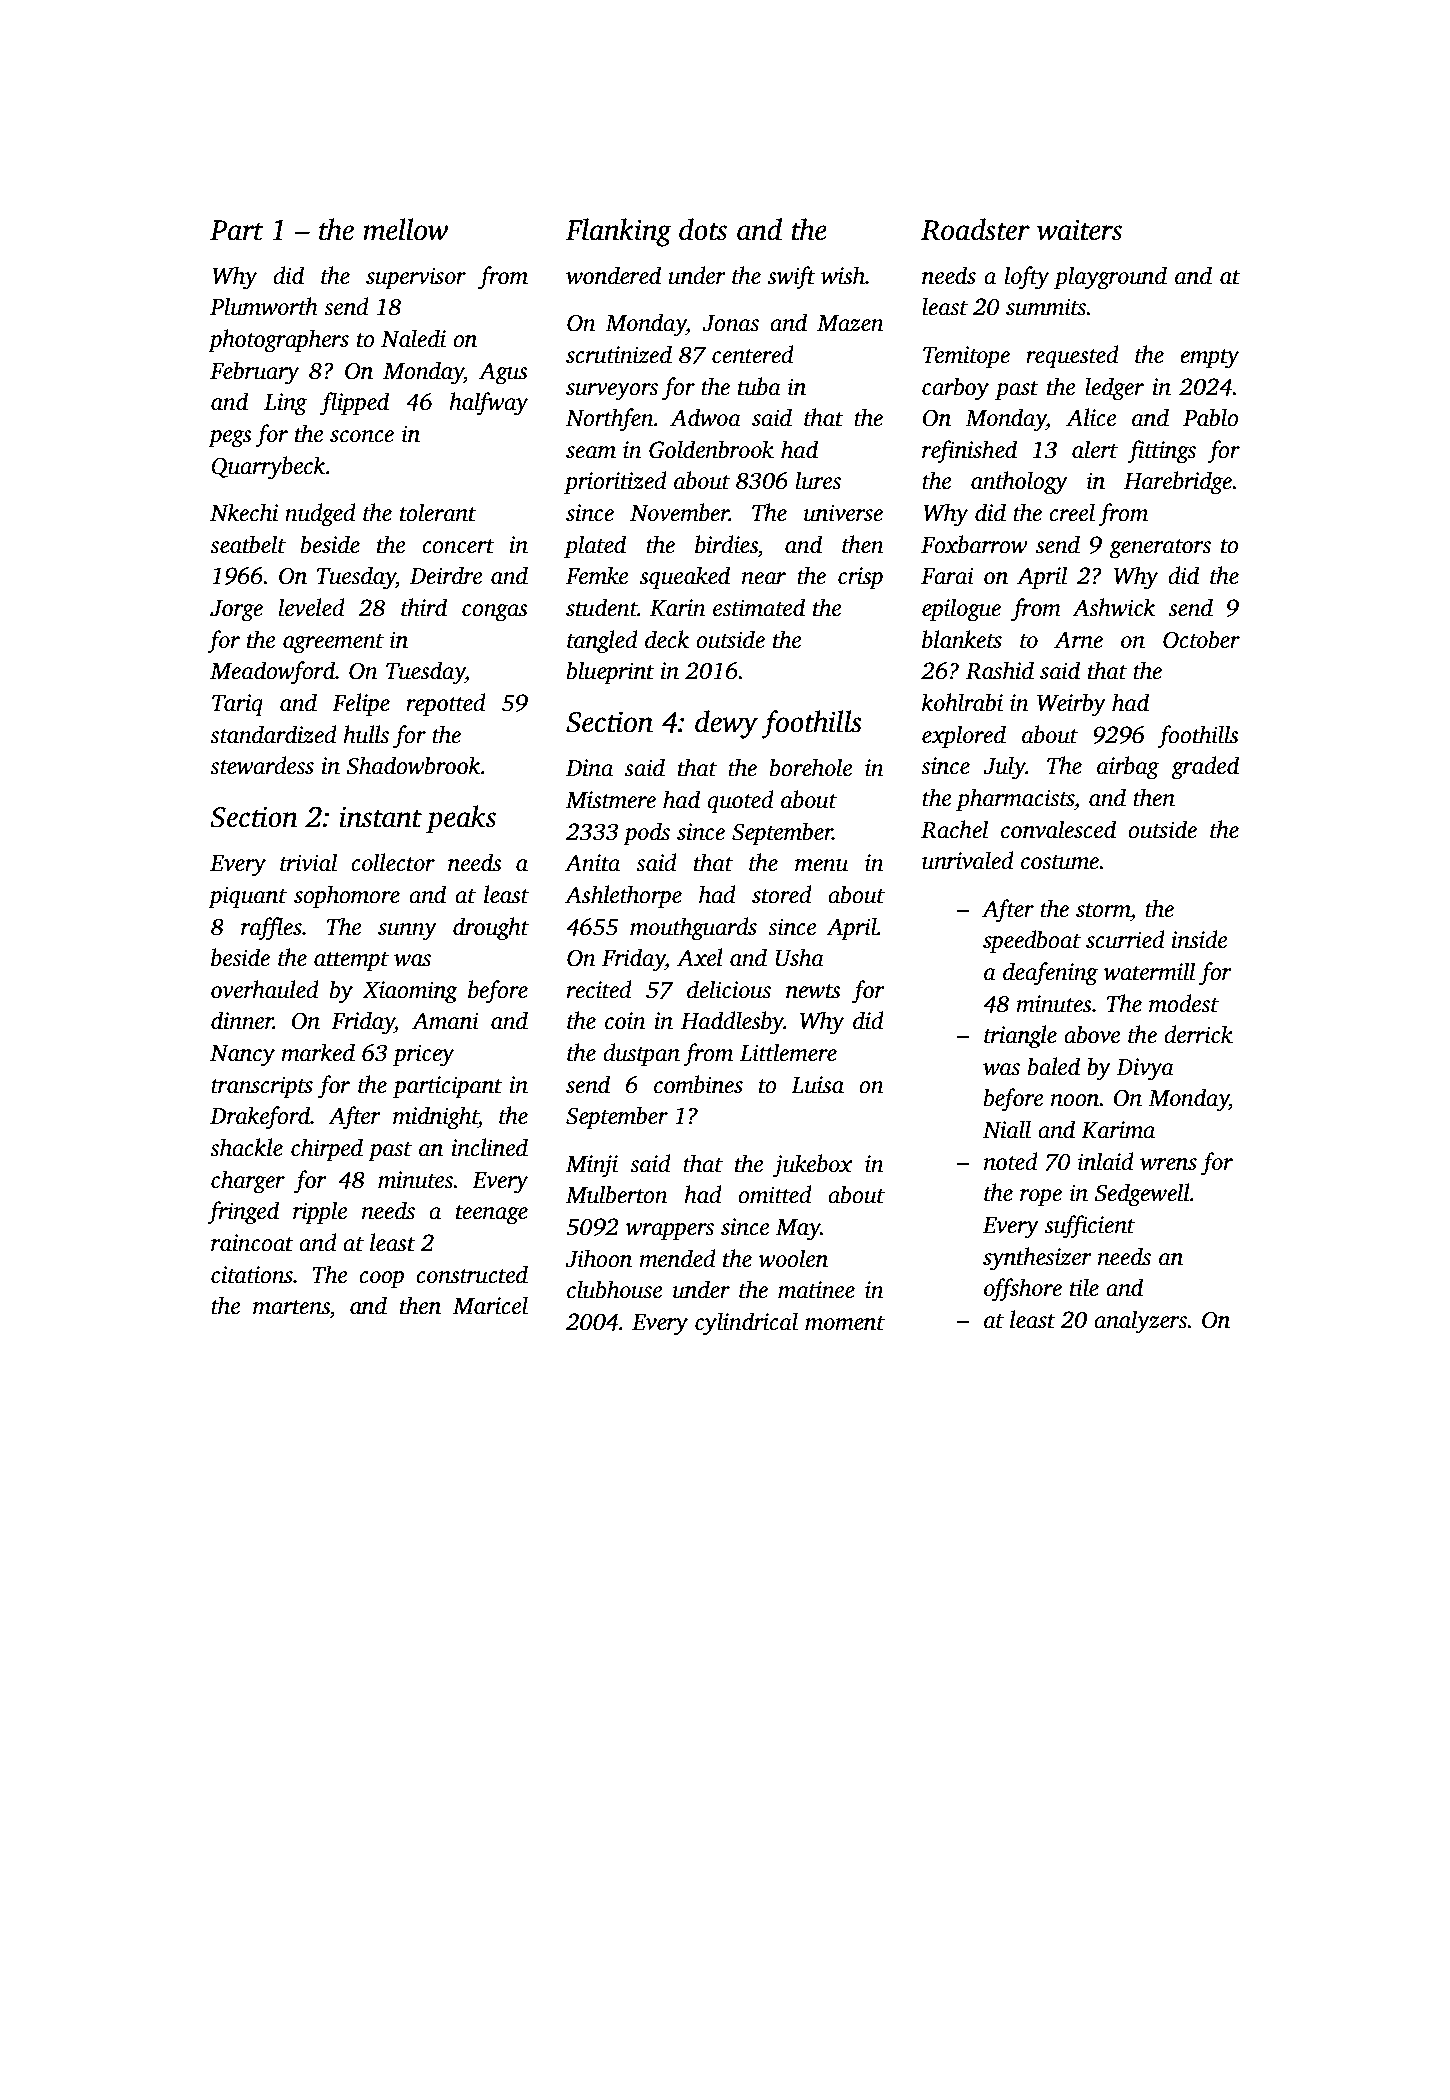  I want to click on stewardess, so click(262, 765).
